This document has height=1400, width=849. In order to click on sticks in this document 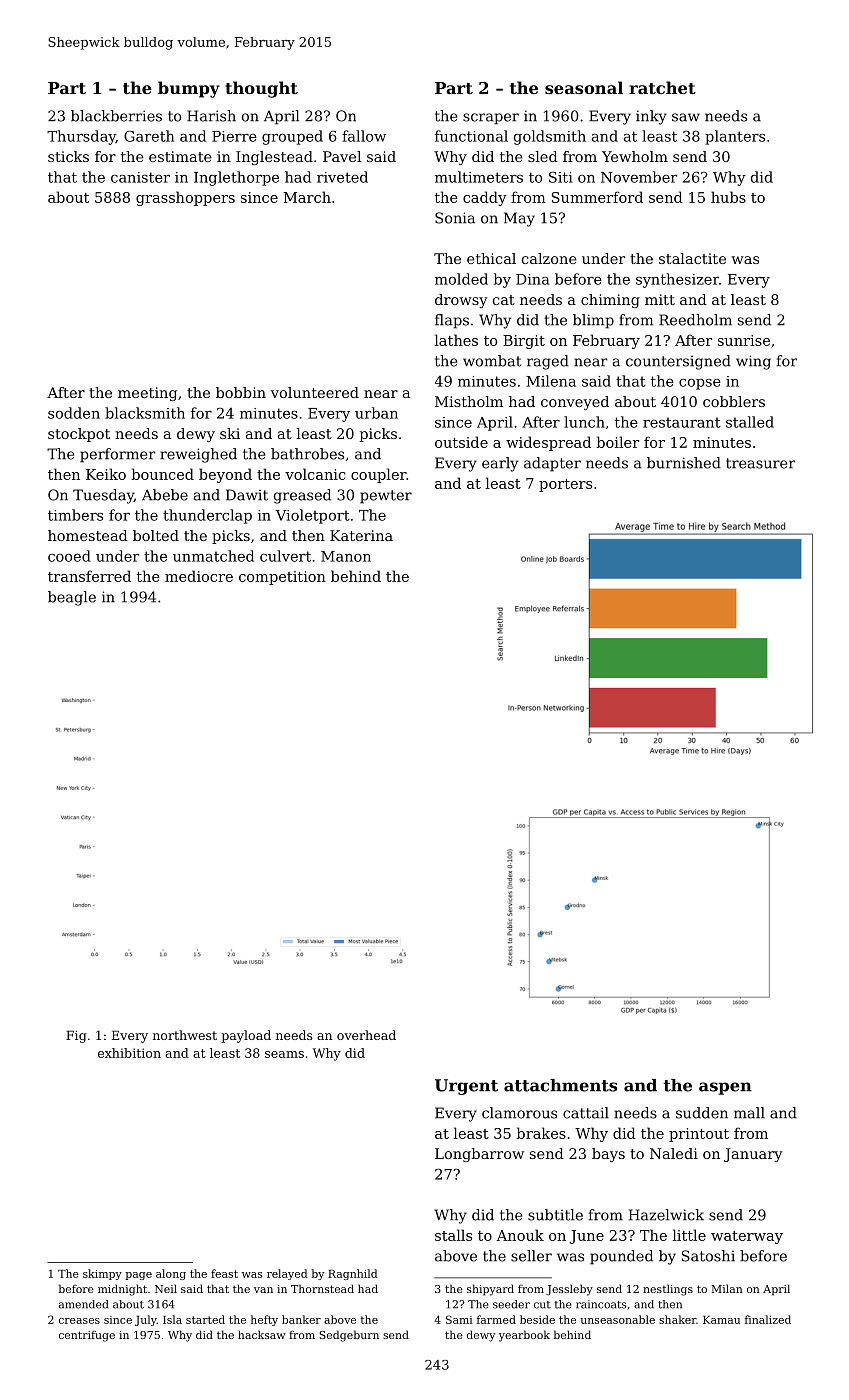, I will do `click(68, 156)`.
